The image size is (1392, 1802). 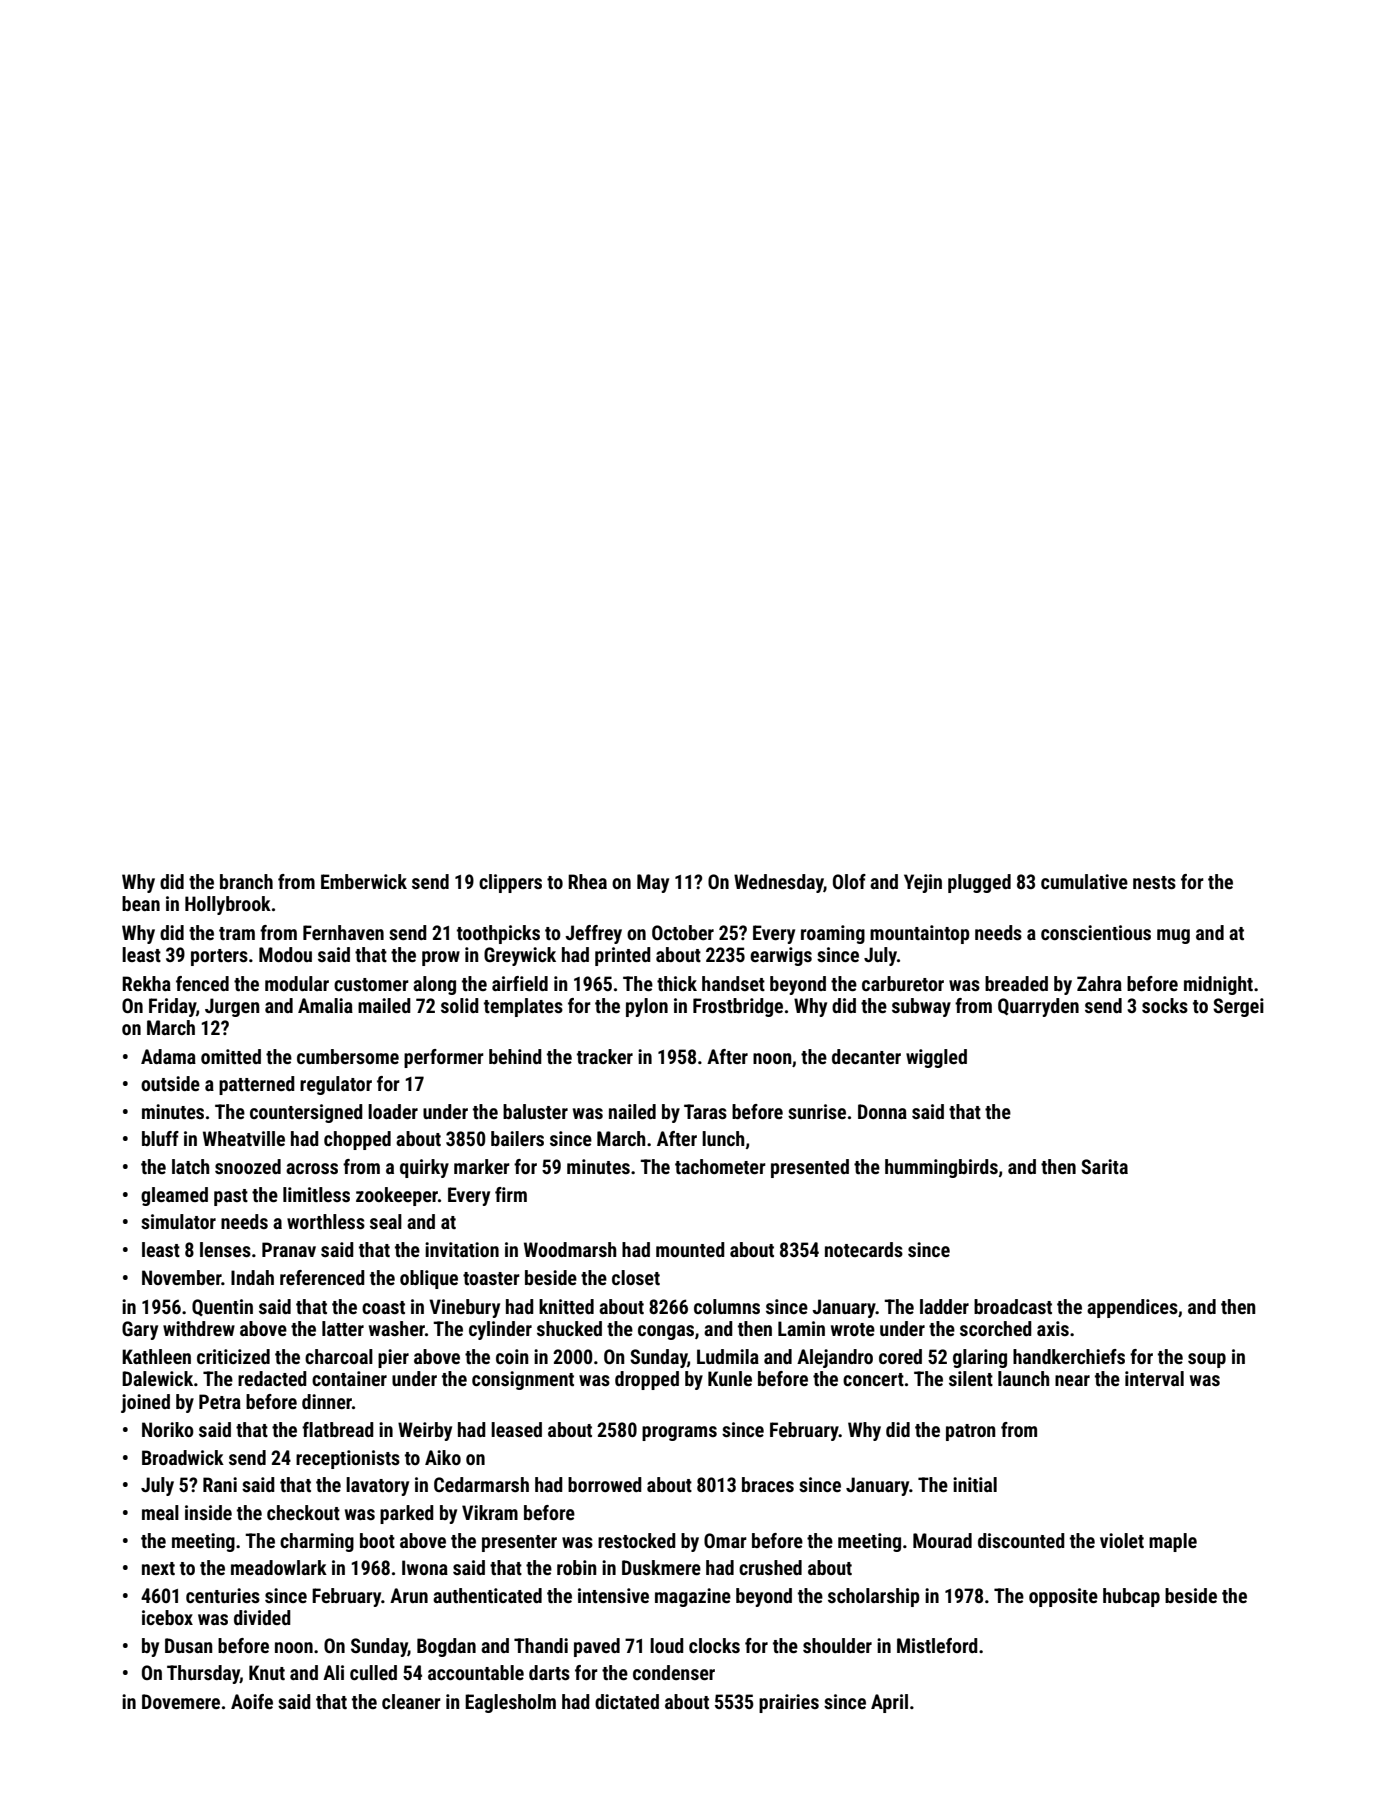 I want to click on Dusan, so click(x=188, y=1645).
